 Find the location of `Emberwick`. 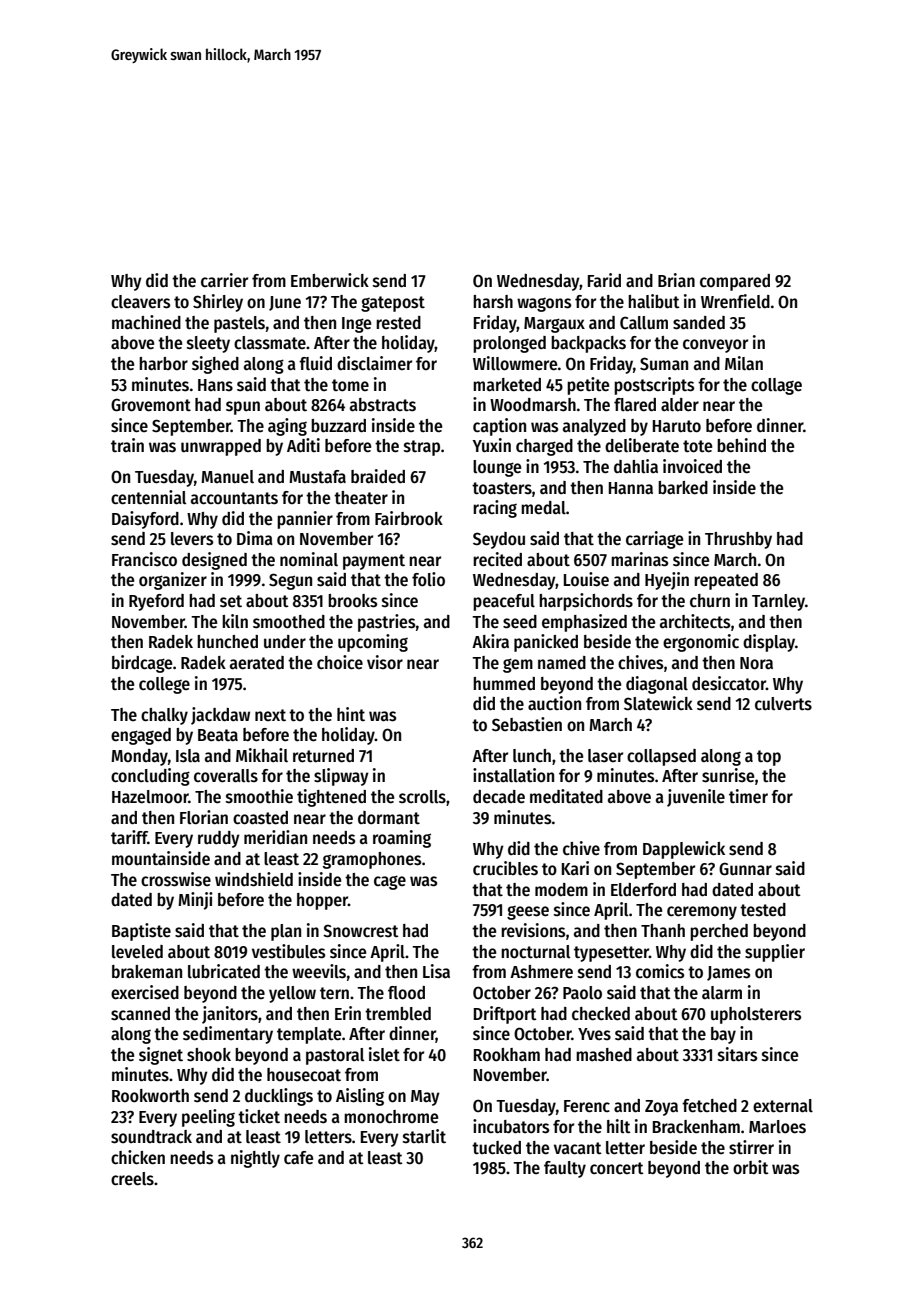

Emberwick is located at coordinates (330, 280).
